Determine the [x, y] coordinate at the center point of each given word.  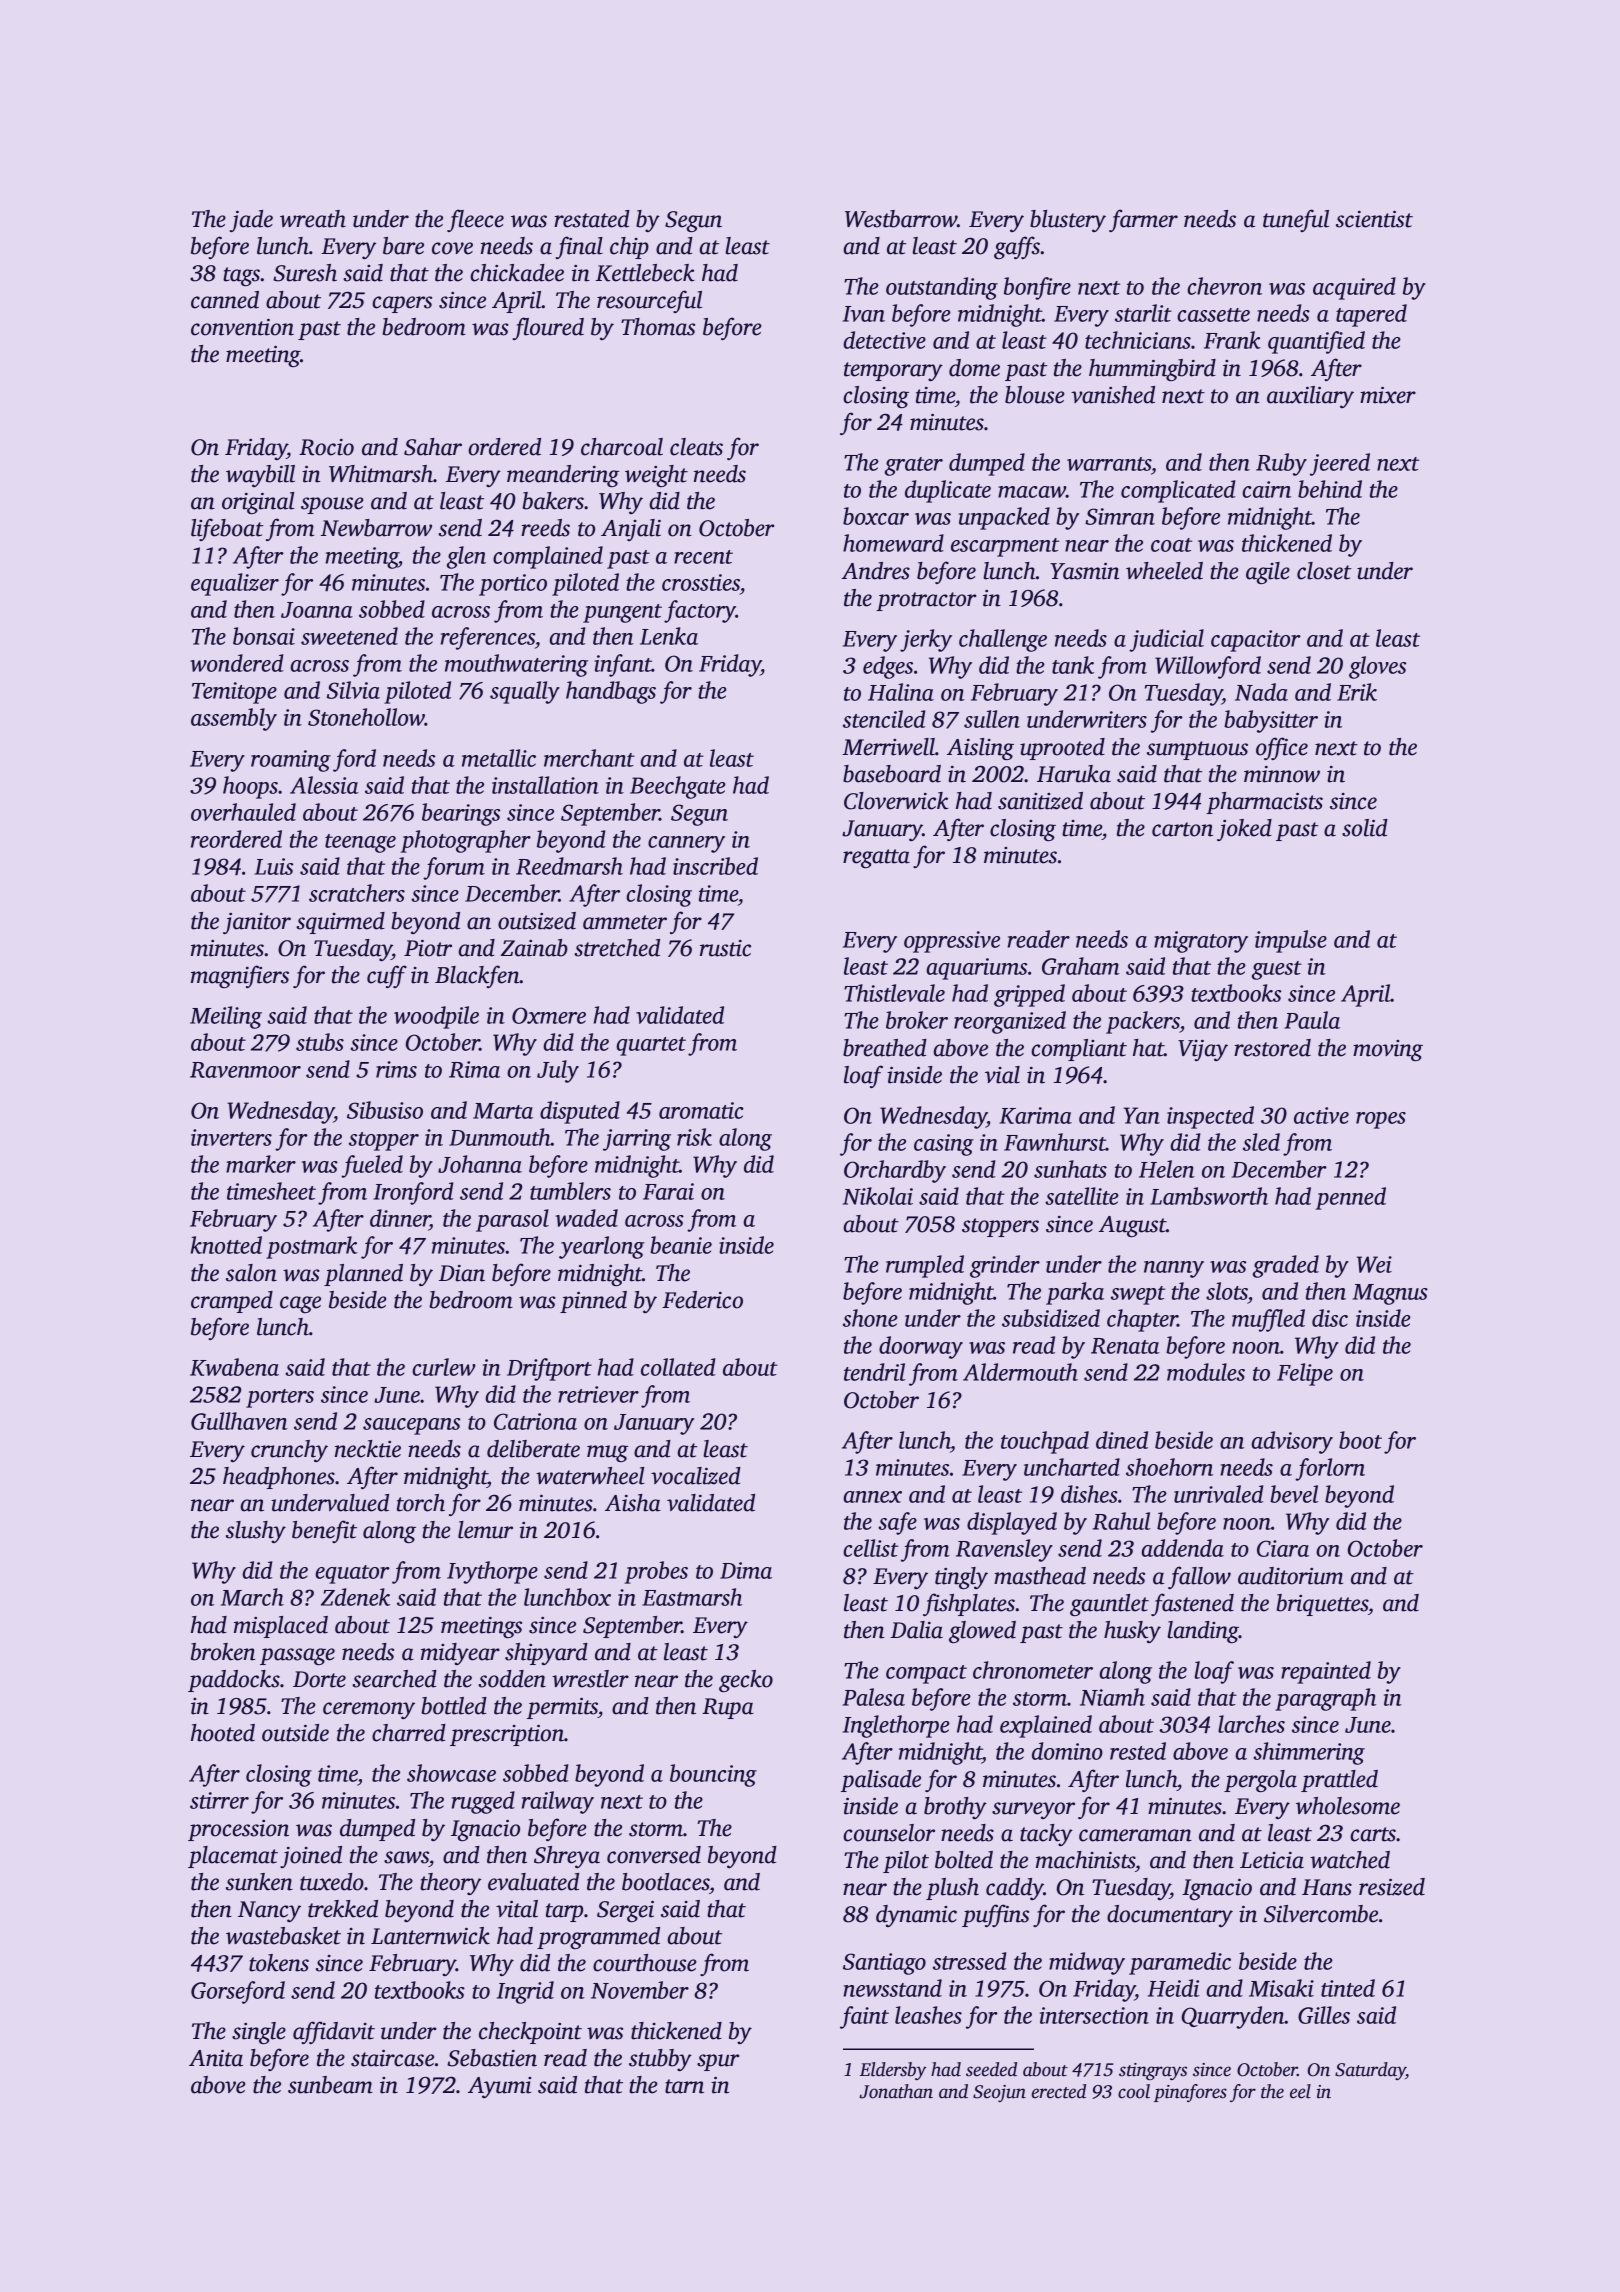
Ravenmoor [245, 1070]
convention [242, 327]
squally [525, 692]
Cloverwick [896, 801]
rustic [725, 948]
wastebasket [283, 1936]
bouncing [713, 1775]
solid [1365, 828]
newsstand [892, 1988]
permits [562, 1708]
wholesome [1348, 1806]
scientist [1374, 219]
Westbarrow [901, 219]
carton [1182, 829]
